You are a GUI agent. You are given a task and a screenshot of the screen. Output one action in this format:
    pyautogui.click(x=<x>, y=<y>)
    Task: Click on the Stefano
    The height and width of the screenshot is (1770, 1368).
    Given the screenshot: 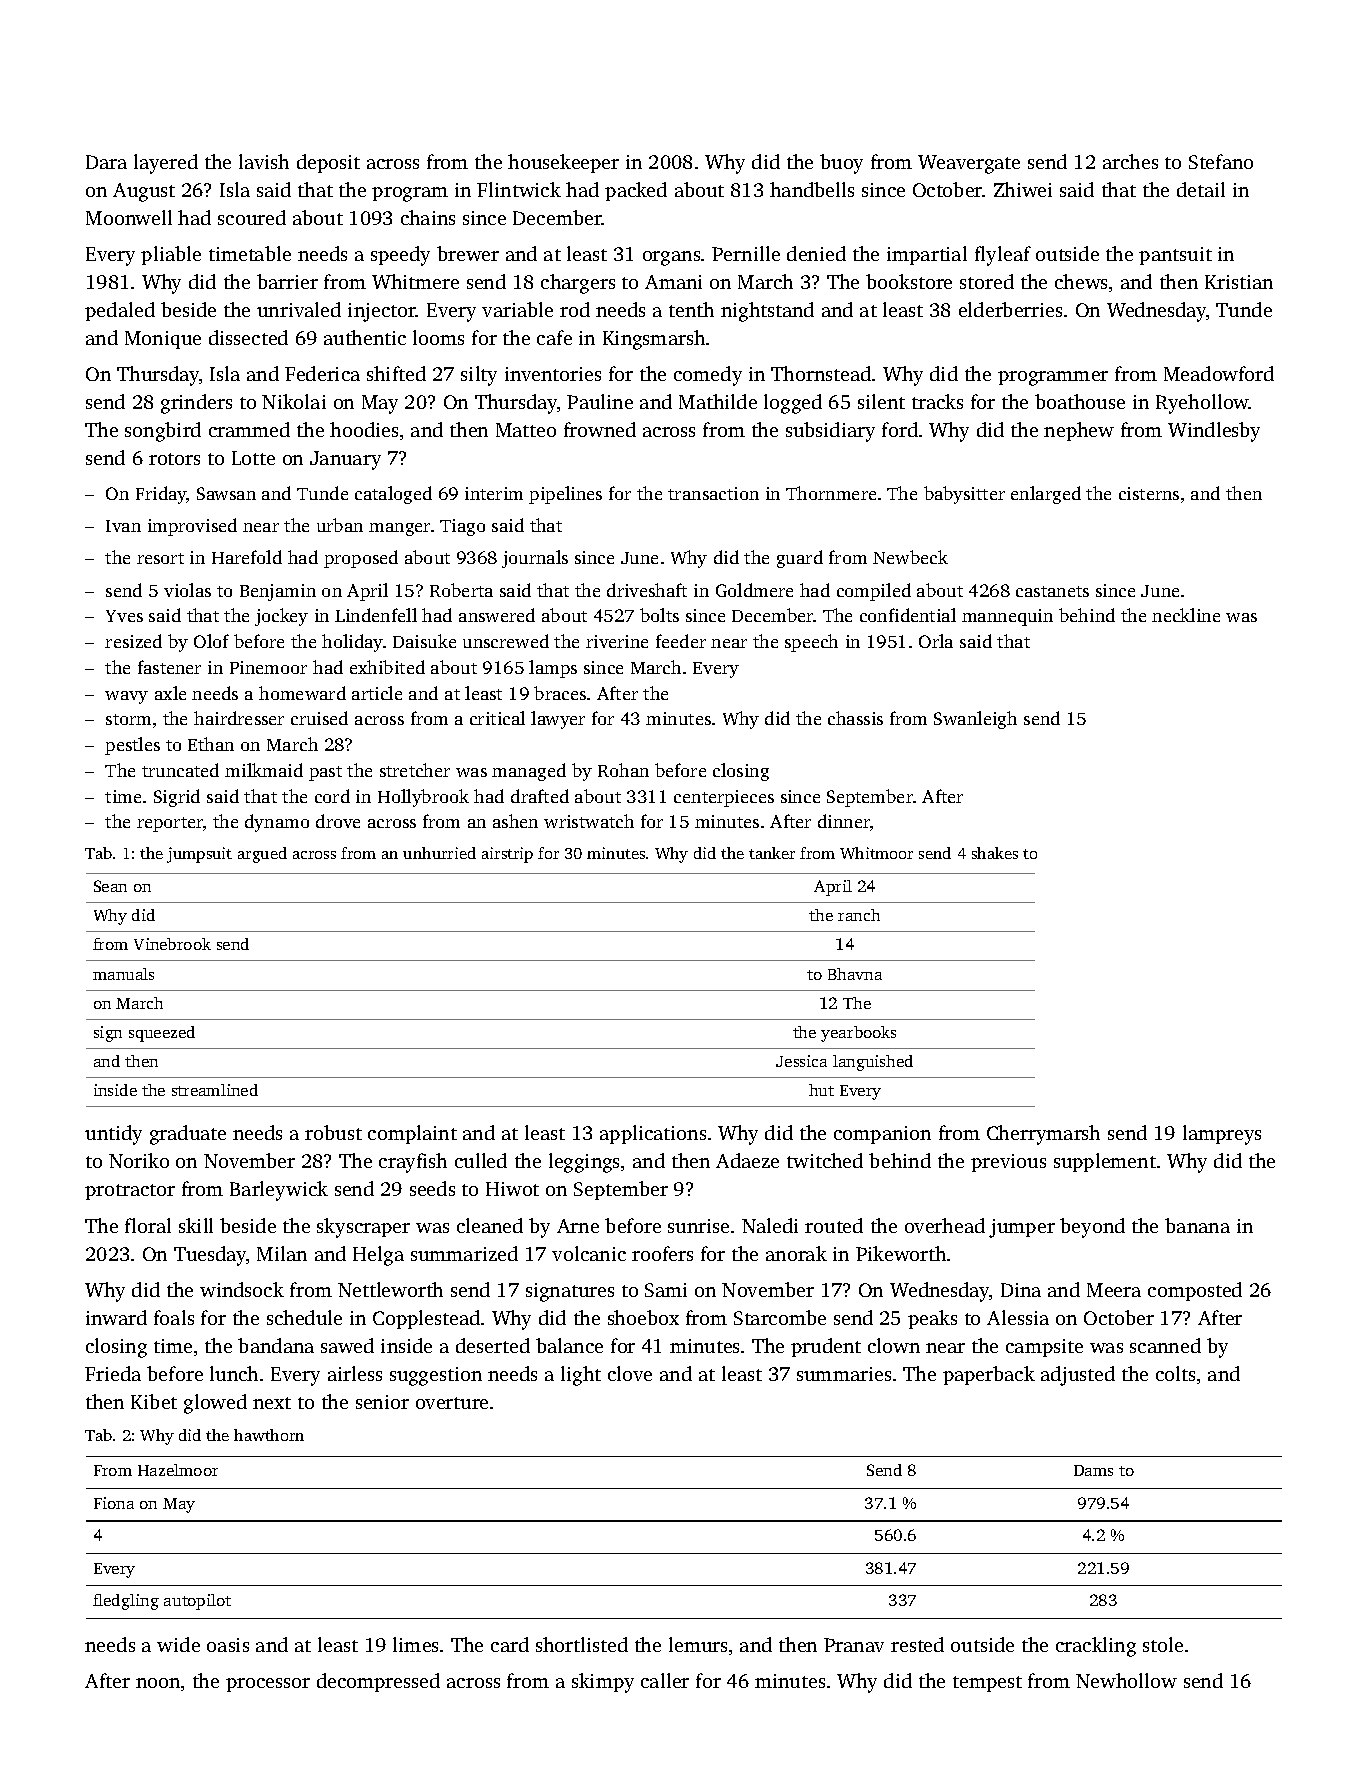 What is the action you would take?
    pyautogui.click(x=1221, y=161)
